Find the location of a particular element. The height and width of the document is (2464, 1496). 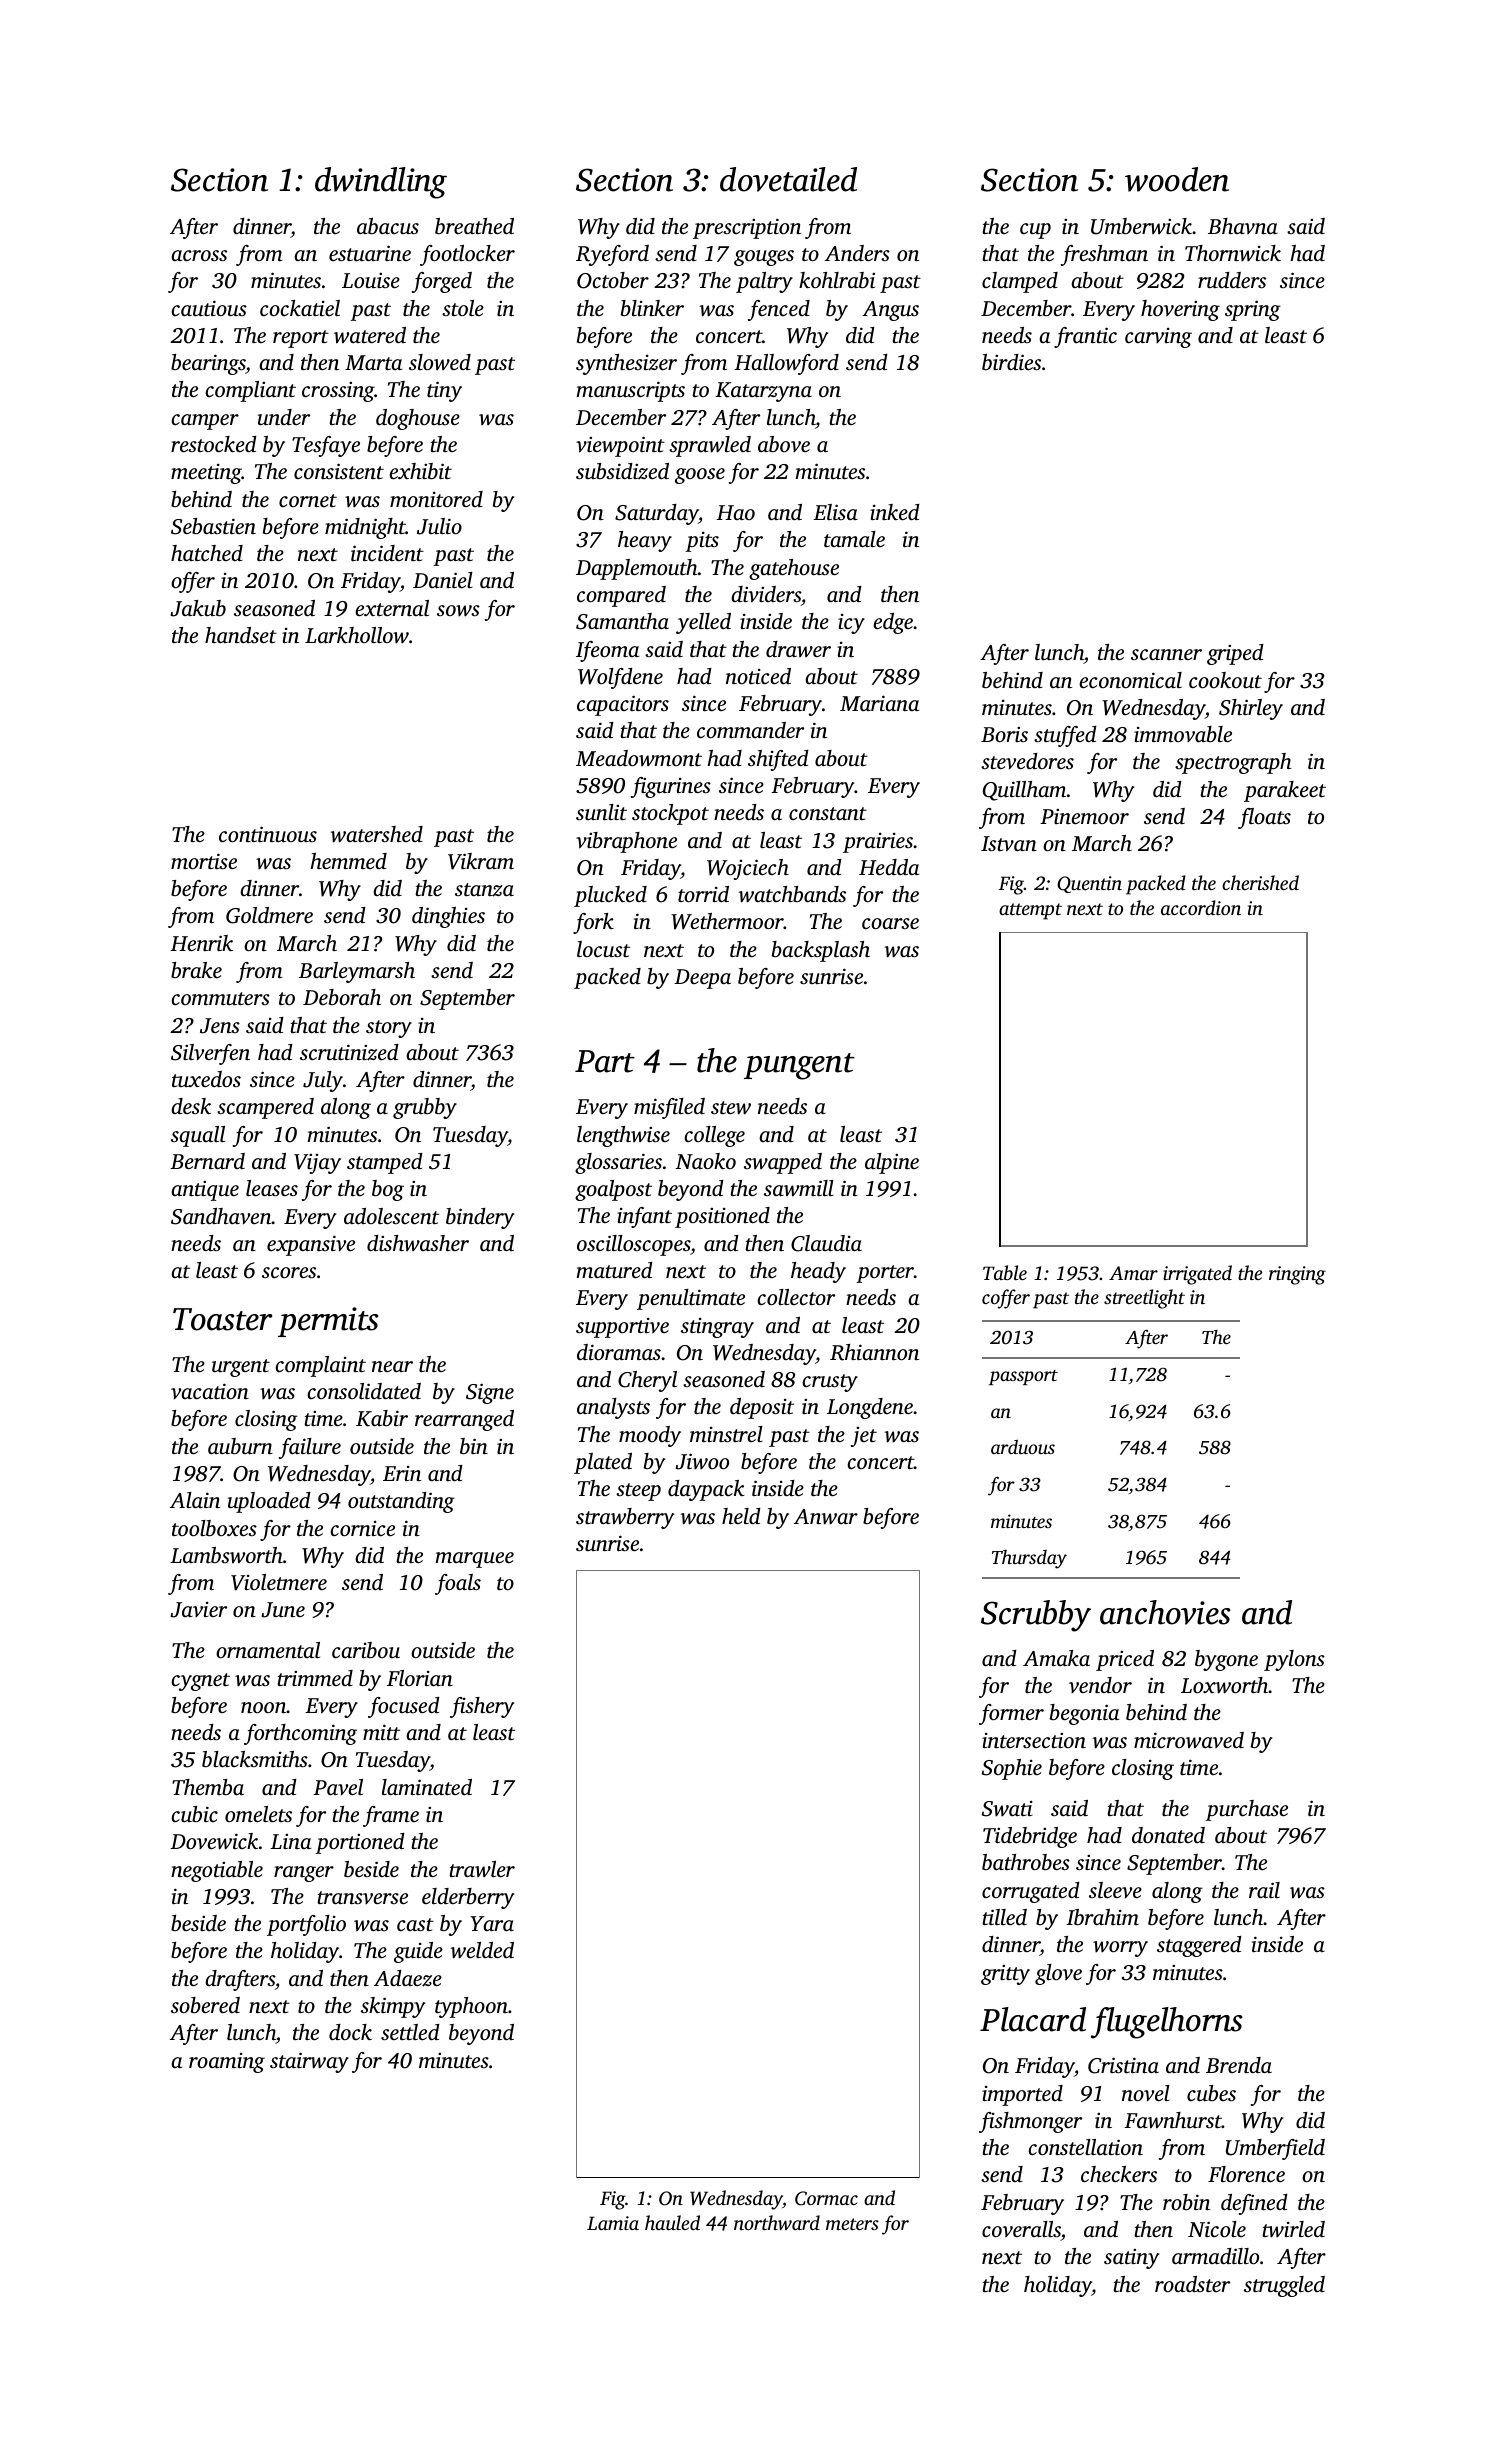

dovetailed is located at coordinates (788, 179).
